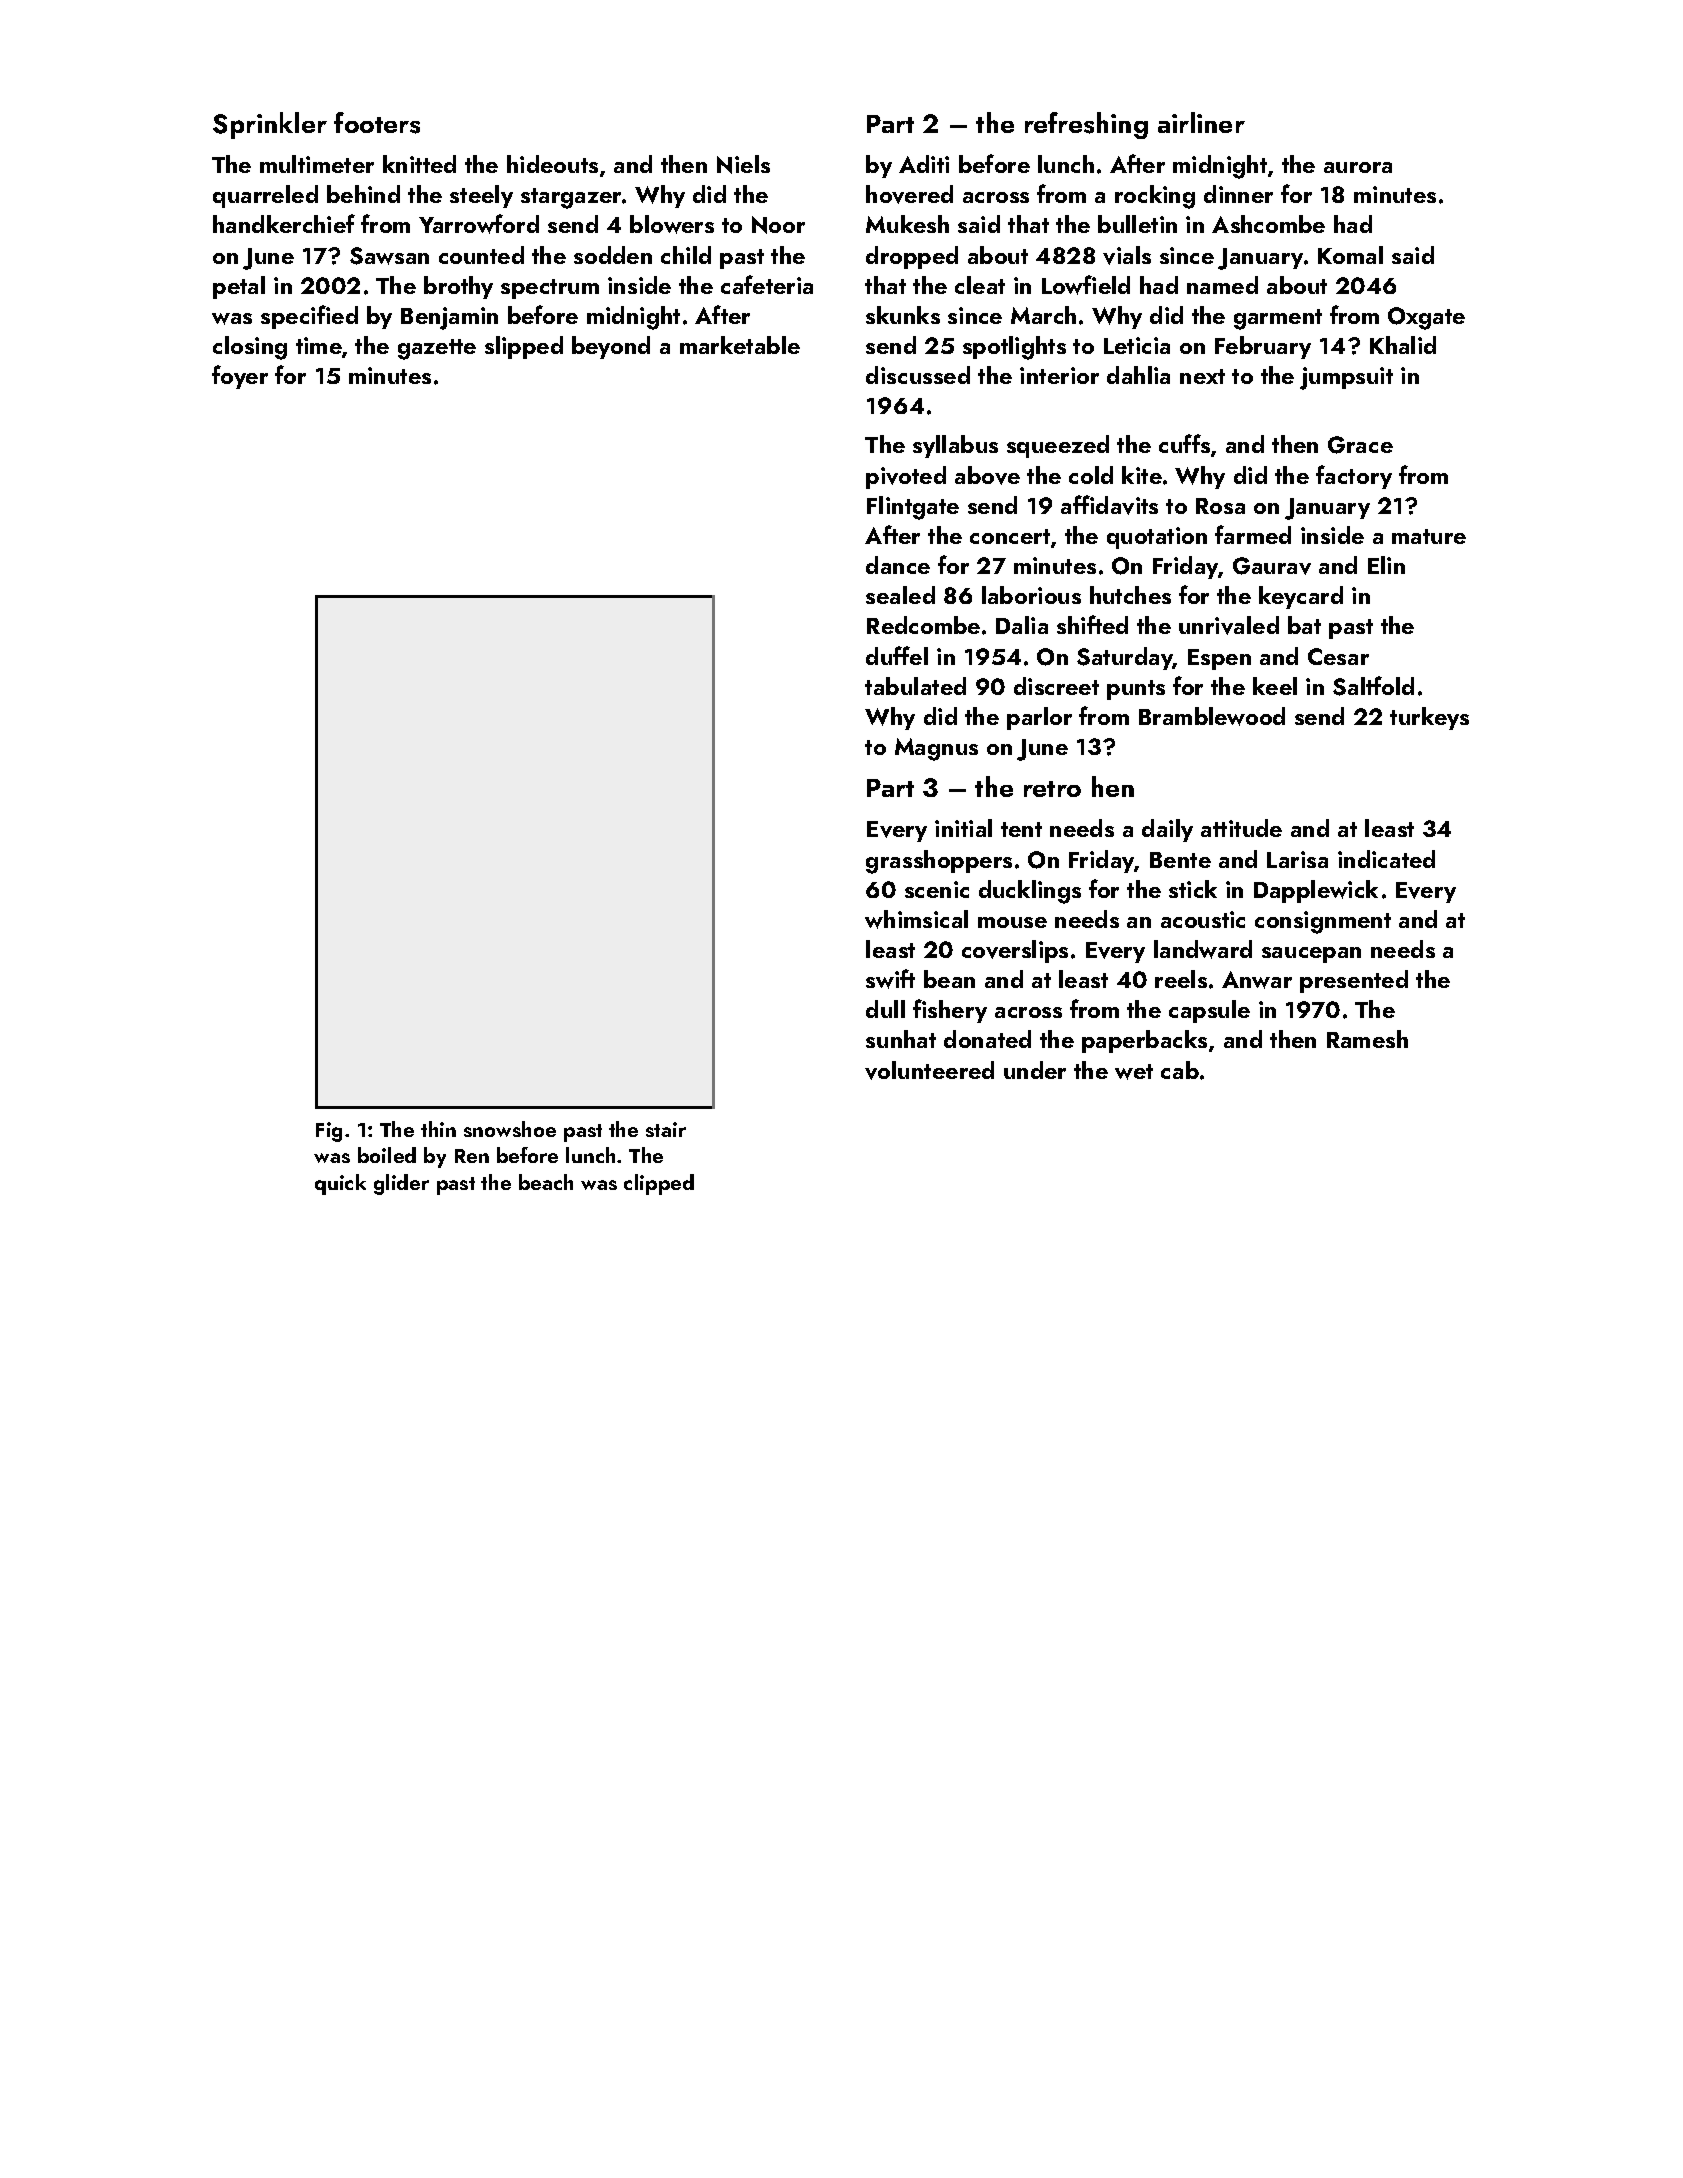 This image has width=1683, height=2178. I want to click on presented, so click(1354, 981).
